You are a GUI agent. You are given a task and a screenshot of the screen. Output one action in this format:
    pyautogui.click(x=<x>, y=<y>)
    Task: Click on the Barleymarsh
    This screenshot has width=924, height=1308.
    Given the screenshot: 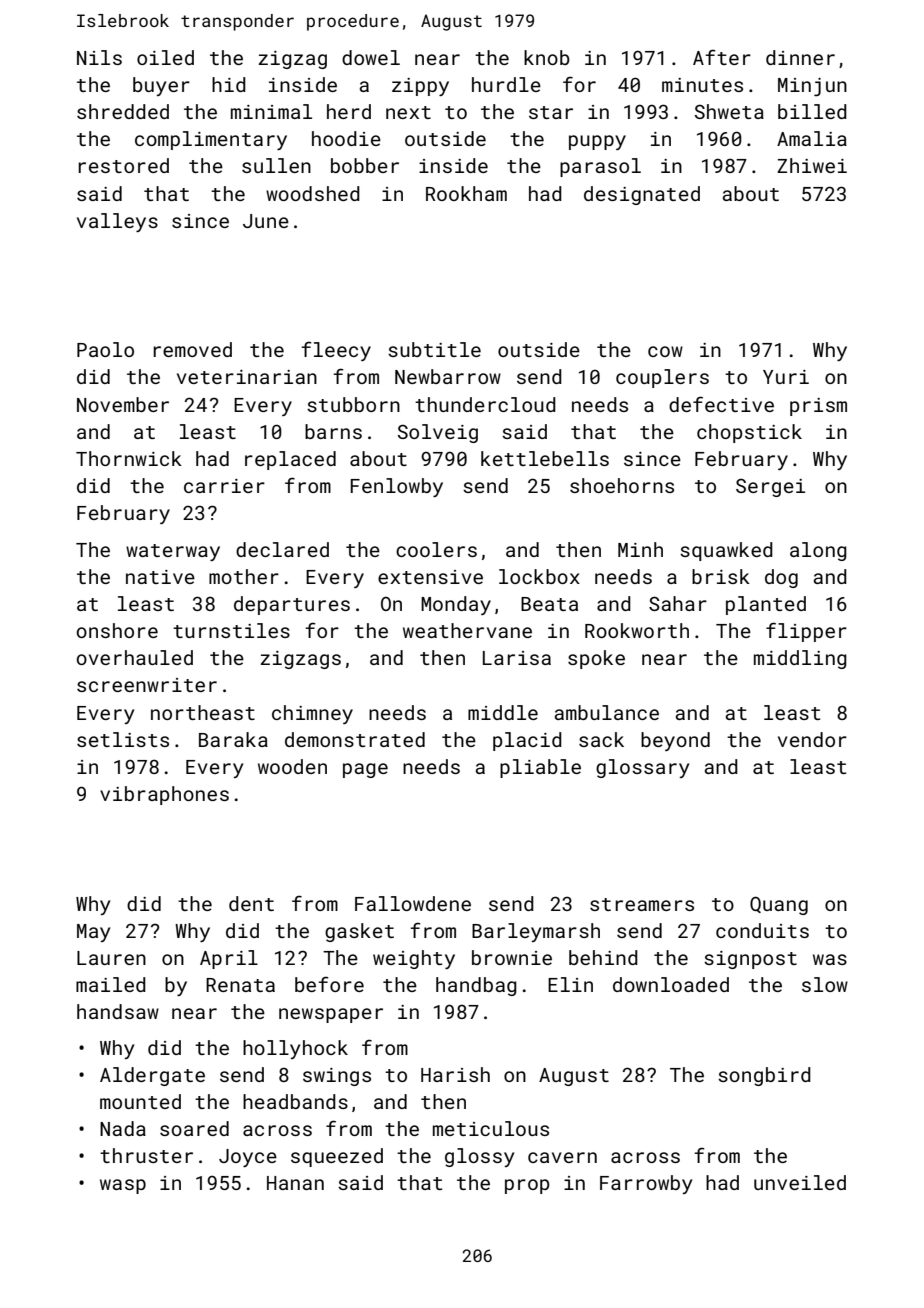 What is the action you would take?
    pyautogui.click(x=536, y=932)
